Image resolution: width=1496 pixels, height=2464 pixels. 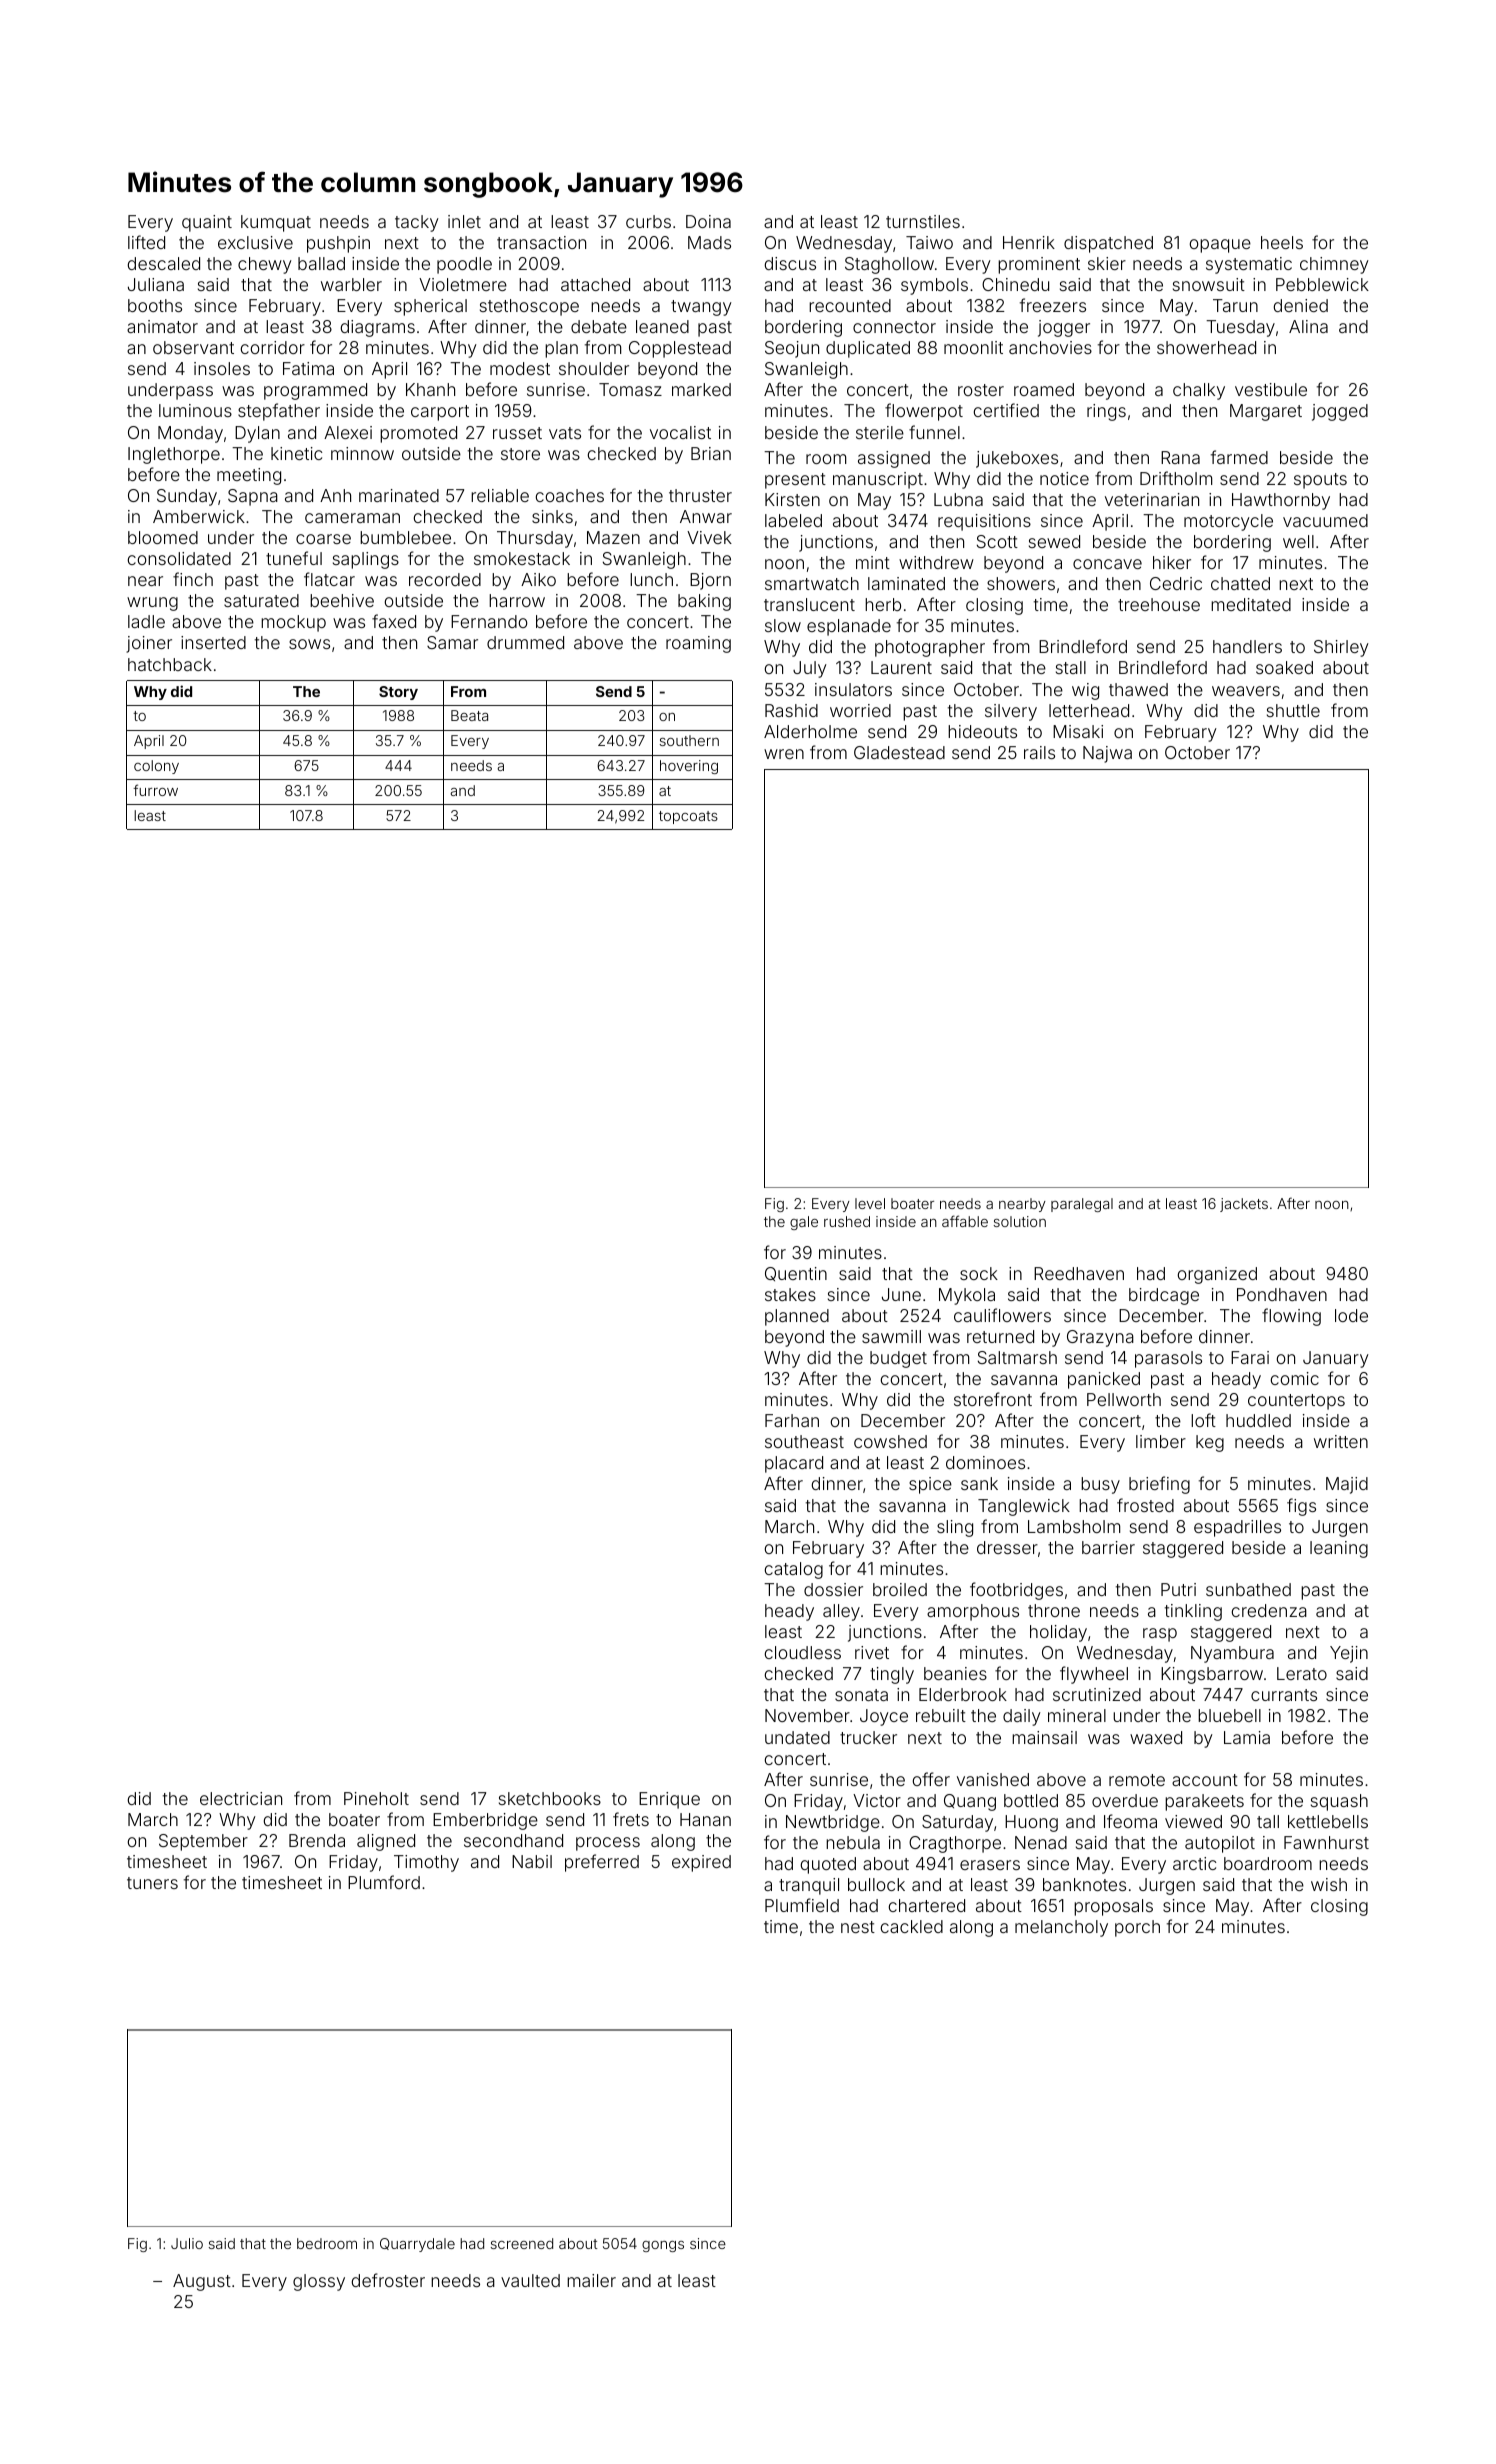 What do you see at coordinates (1349, 1654) in the screenshot?
I see `Yejin` at bounding box center [1349, 1654].
